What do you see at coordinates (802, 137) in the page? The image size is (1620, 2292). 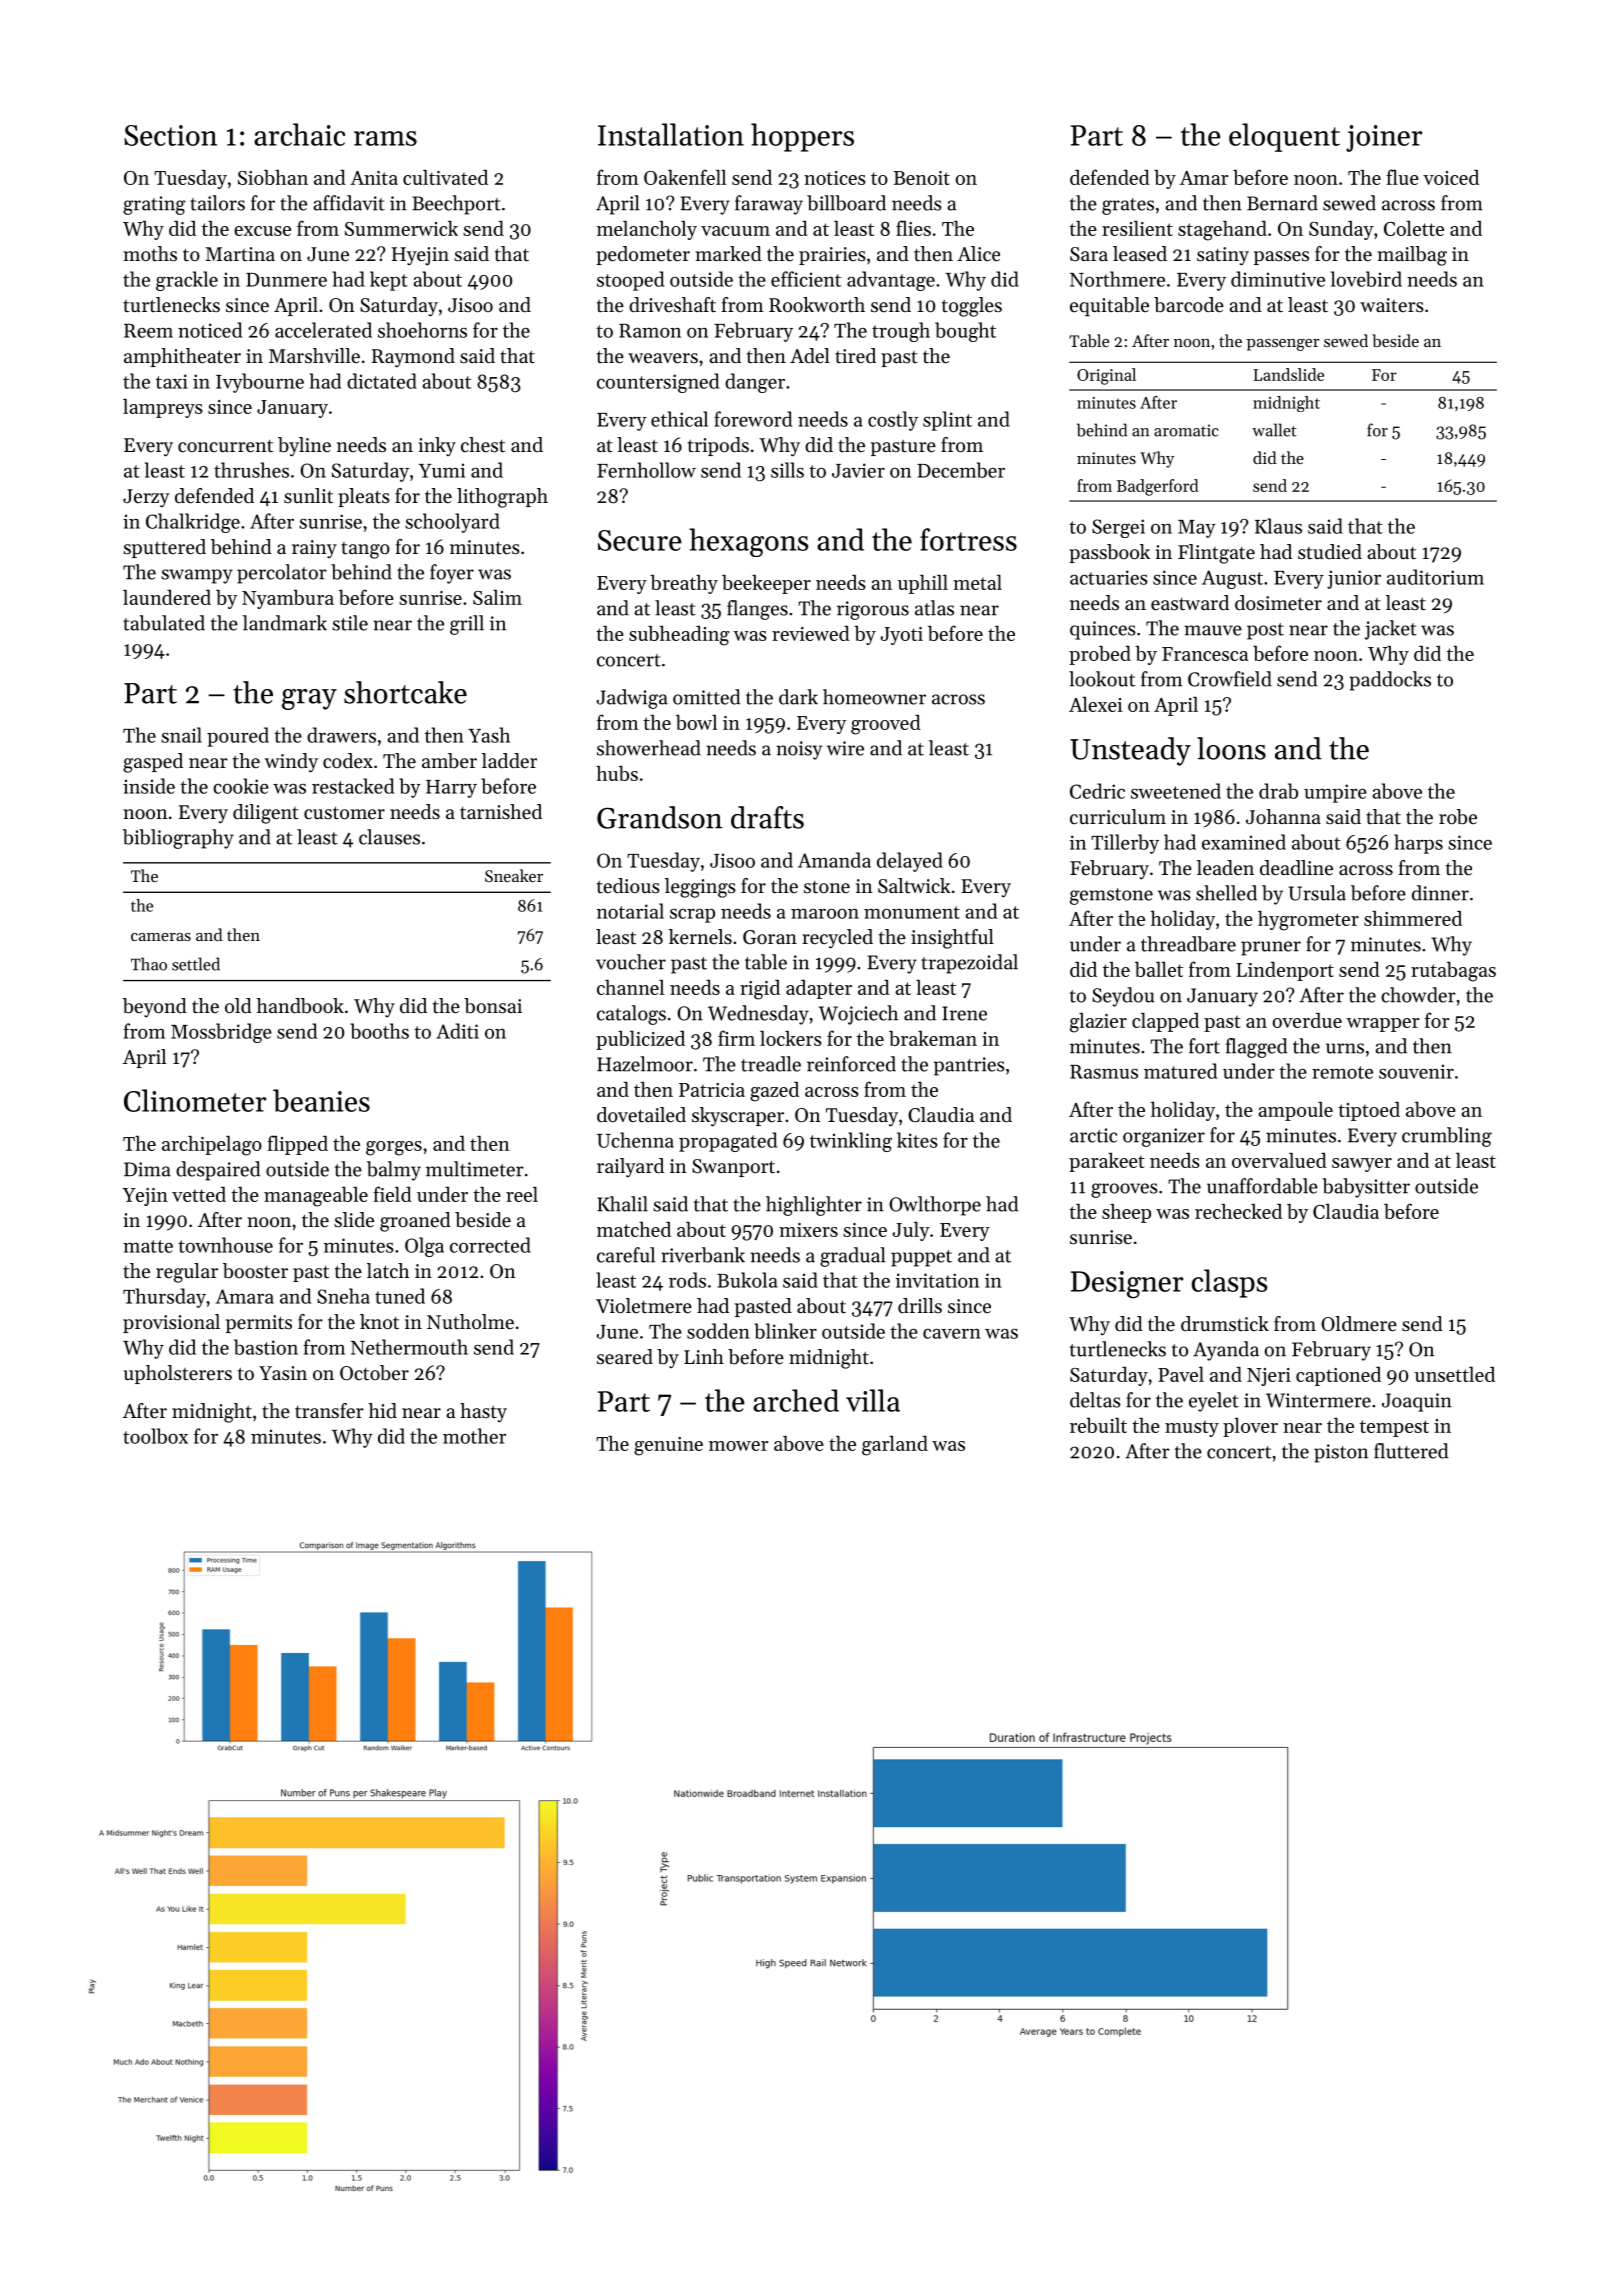 I see `hoppers` at bounding box center [802, 137].
